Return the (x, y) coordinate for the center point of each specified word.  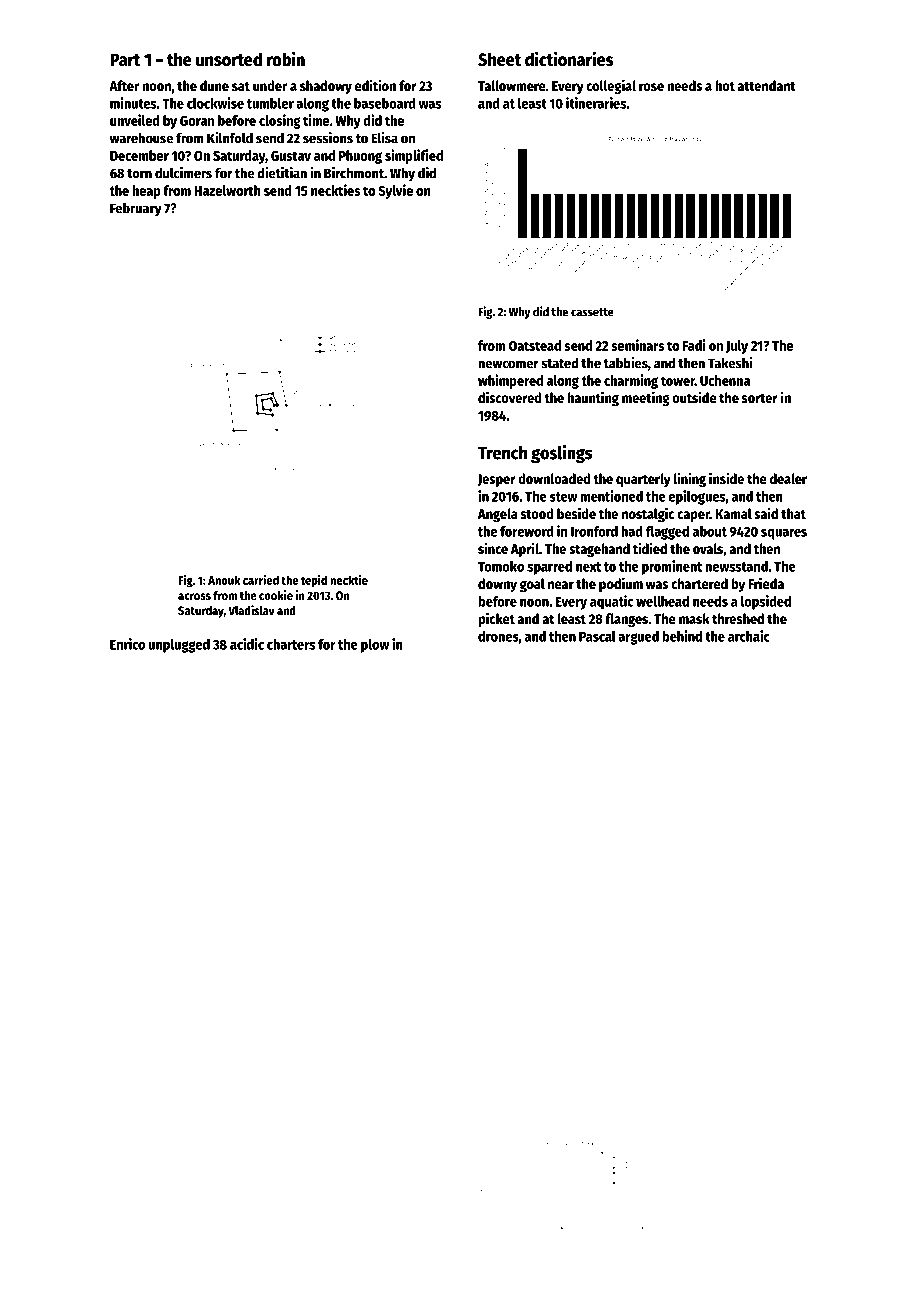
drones (498, 636)
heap (146, 192)
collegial (611, 86)
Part (125, 60)
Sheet (499, 59)
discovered (510, 397)
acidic (247, 644)
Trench (502, 453)
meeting (646, 398)
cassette (592, 312)
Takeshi (730, 363)
